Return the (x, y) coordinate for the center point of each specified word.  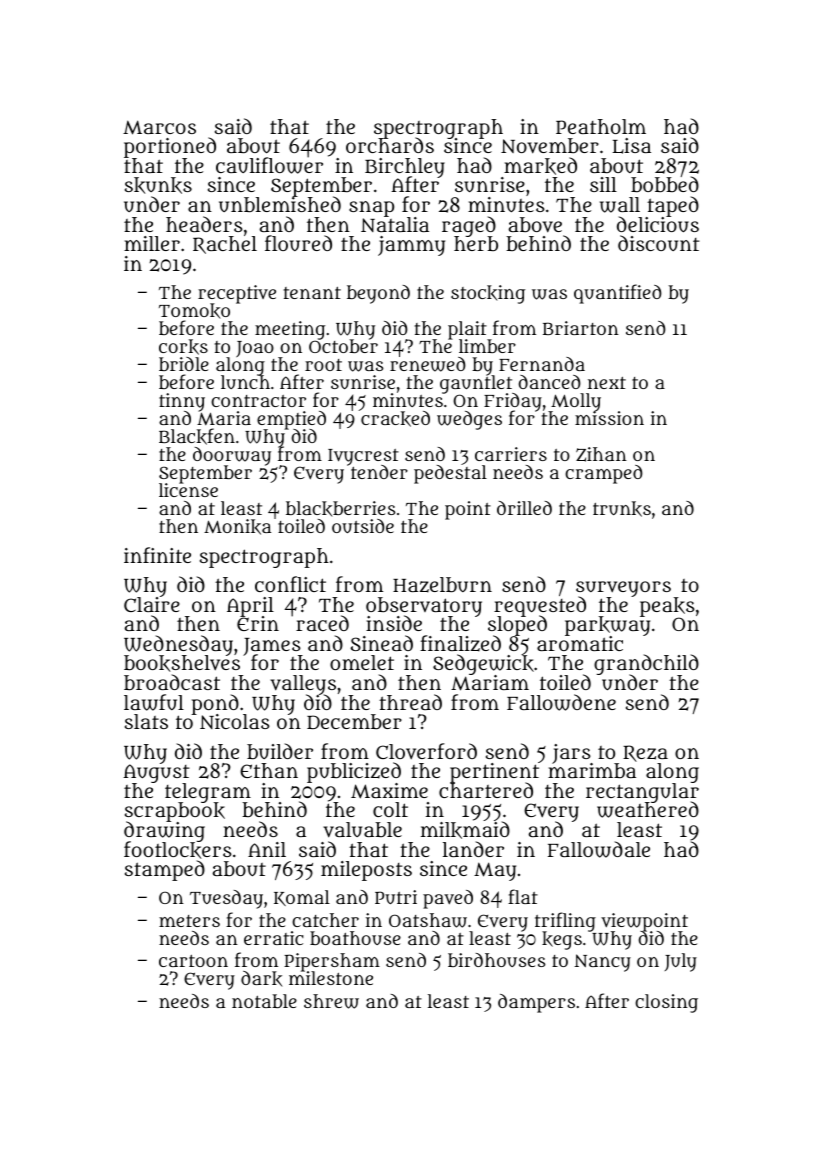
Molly (575, 402)
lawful (154, 702)
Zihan (601, 454)
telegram (208, 793)
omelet (362, 662)
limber (487, 346)
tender (379, 472)
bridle (184, 364)
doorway (232, 456)
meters (189, 921)
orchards (390, 146)
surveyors (623, 589)
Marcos (159, 127)
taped (673, 206)
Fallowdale (599, 849)
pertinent (494, 773)
